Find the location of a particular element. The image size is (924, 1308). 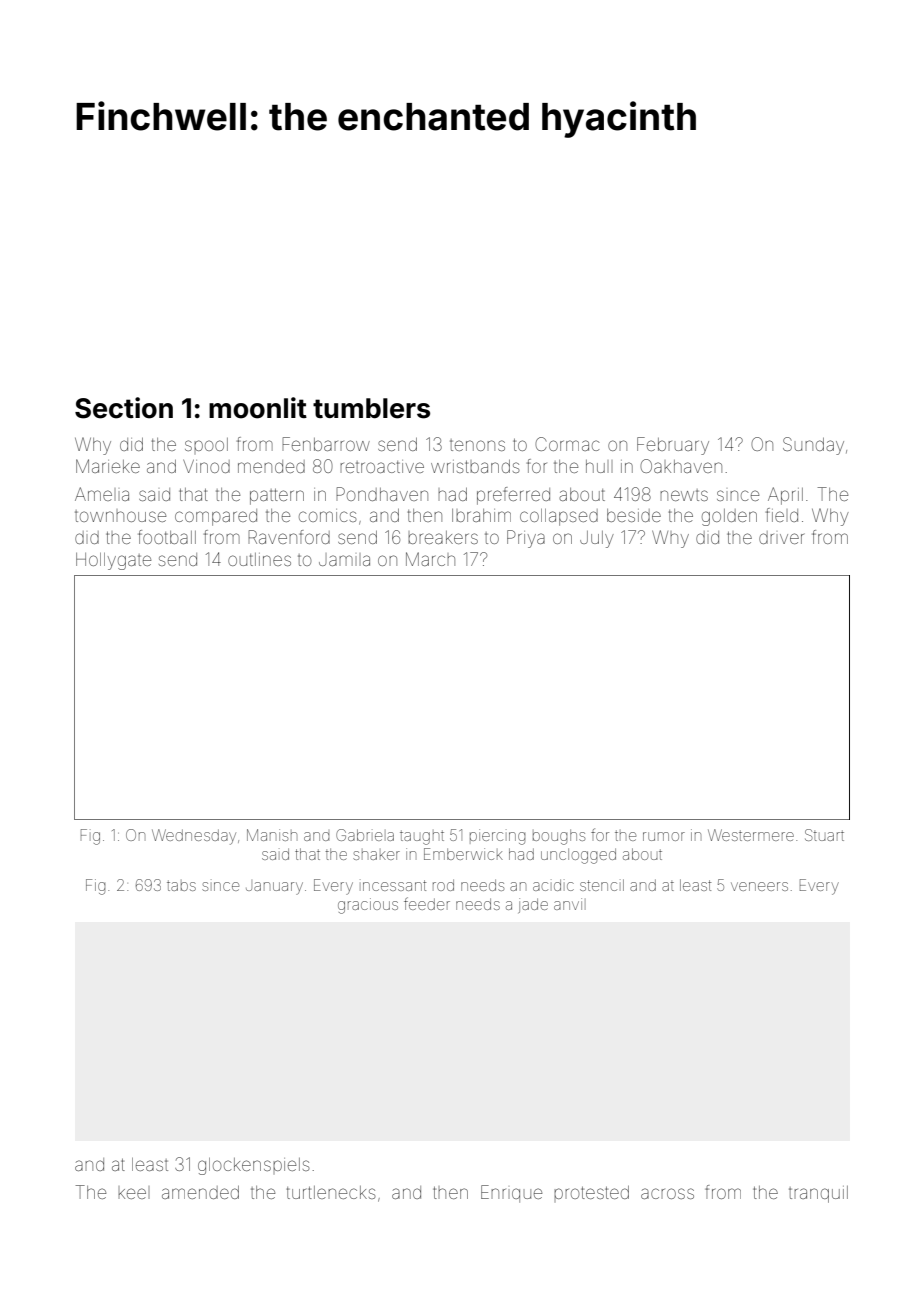

retroactive is located at coordinates (382, 466).
